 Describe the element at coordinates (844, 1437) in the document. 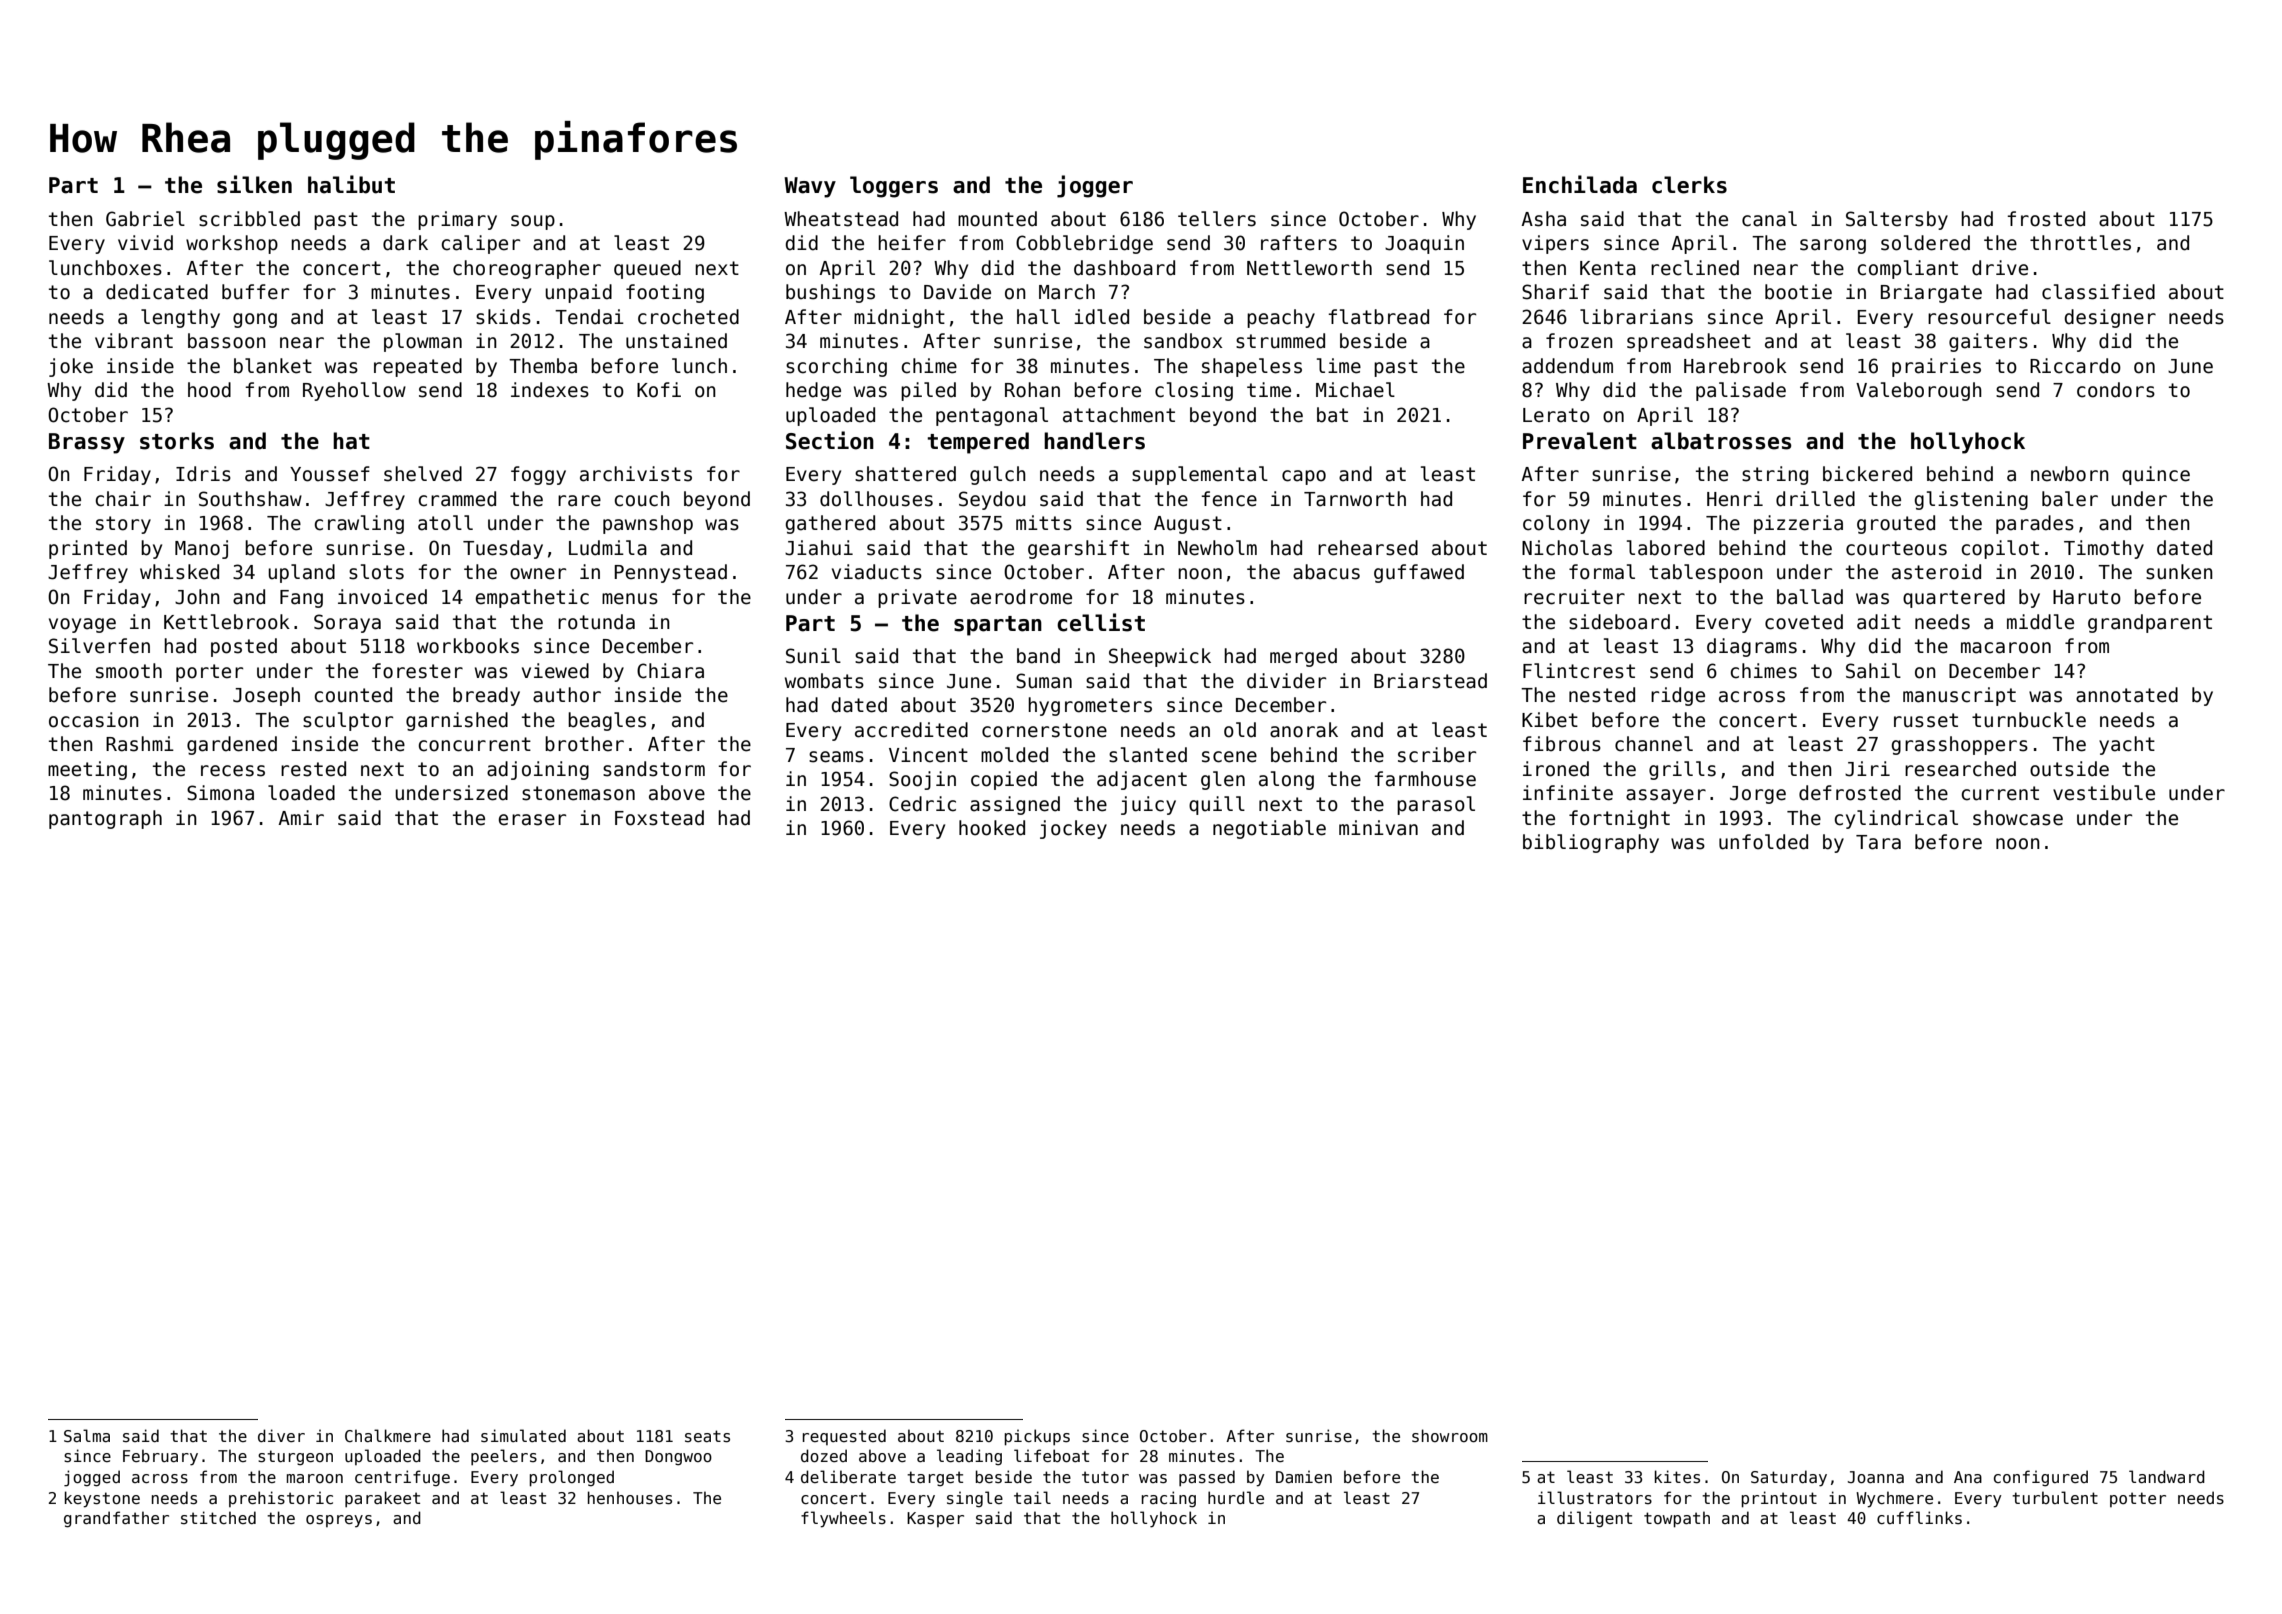

I see `requested` at that location.
